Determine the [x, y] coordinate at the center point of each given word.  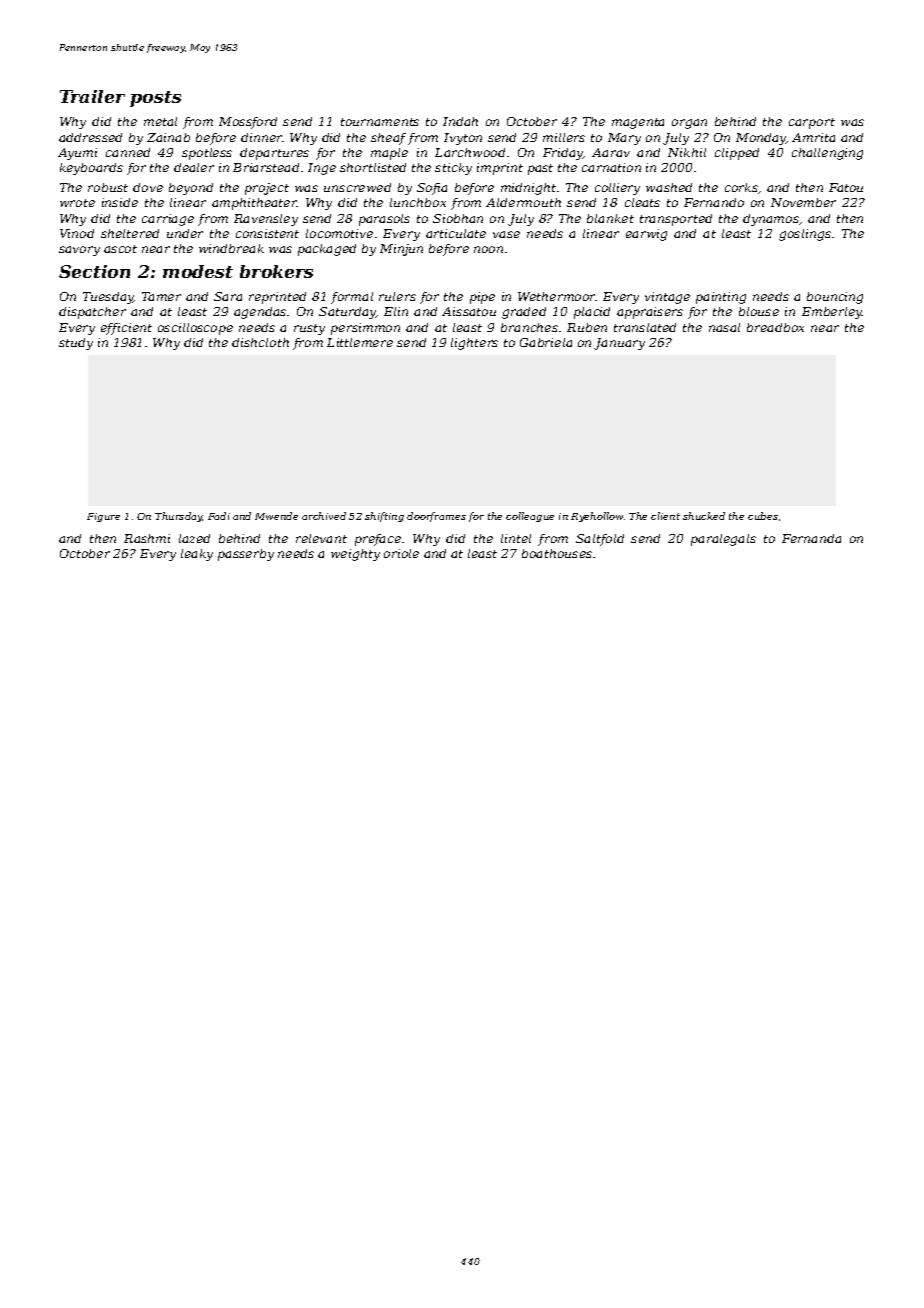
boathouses [557, 553]
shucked [704, 516]
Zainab [168, 137]
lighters [474, 344]
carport [812, 123]
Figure [103, 517]
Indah [460, 121]
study [76, 344]
